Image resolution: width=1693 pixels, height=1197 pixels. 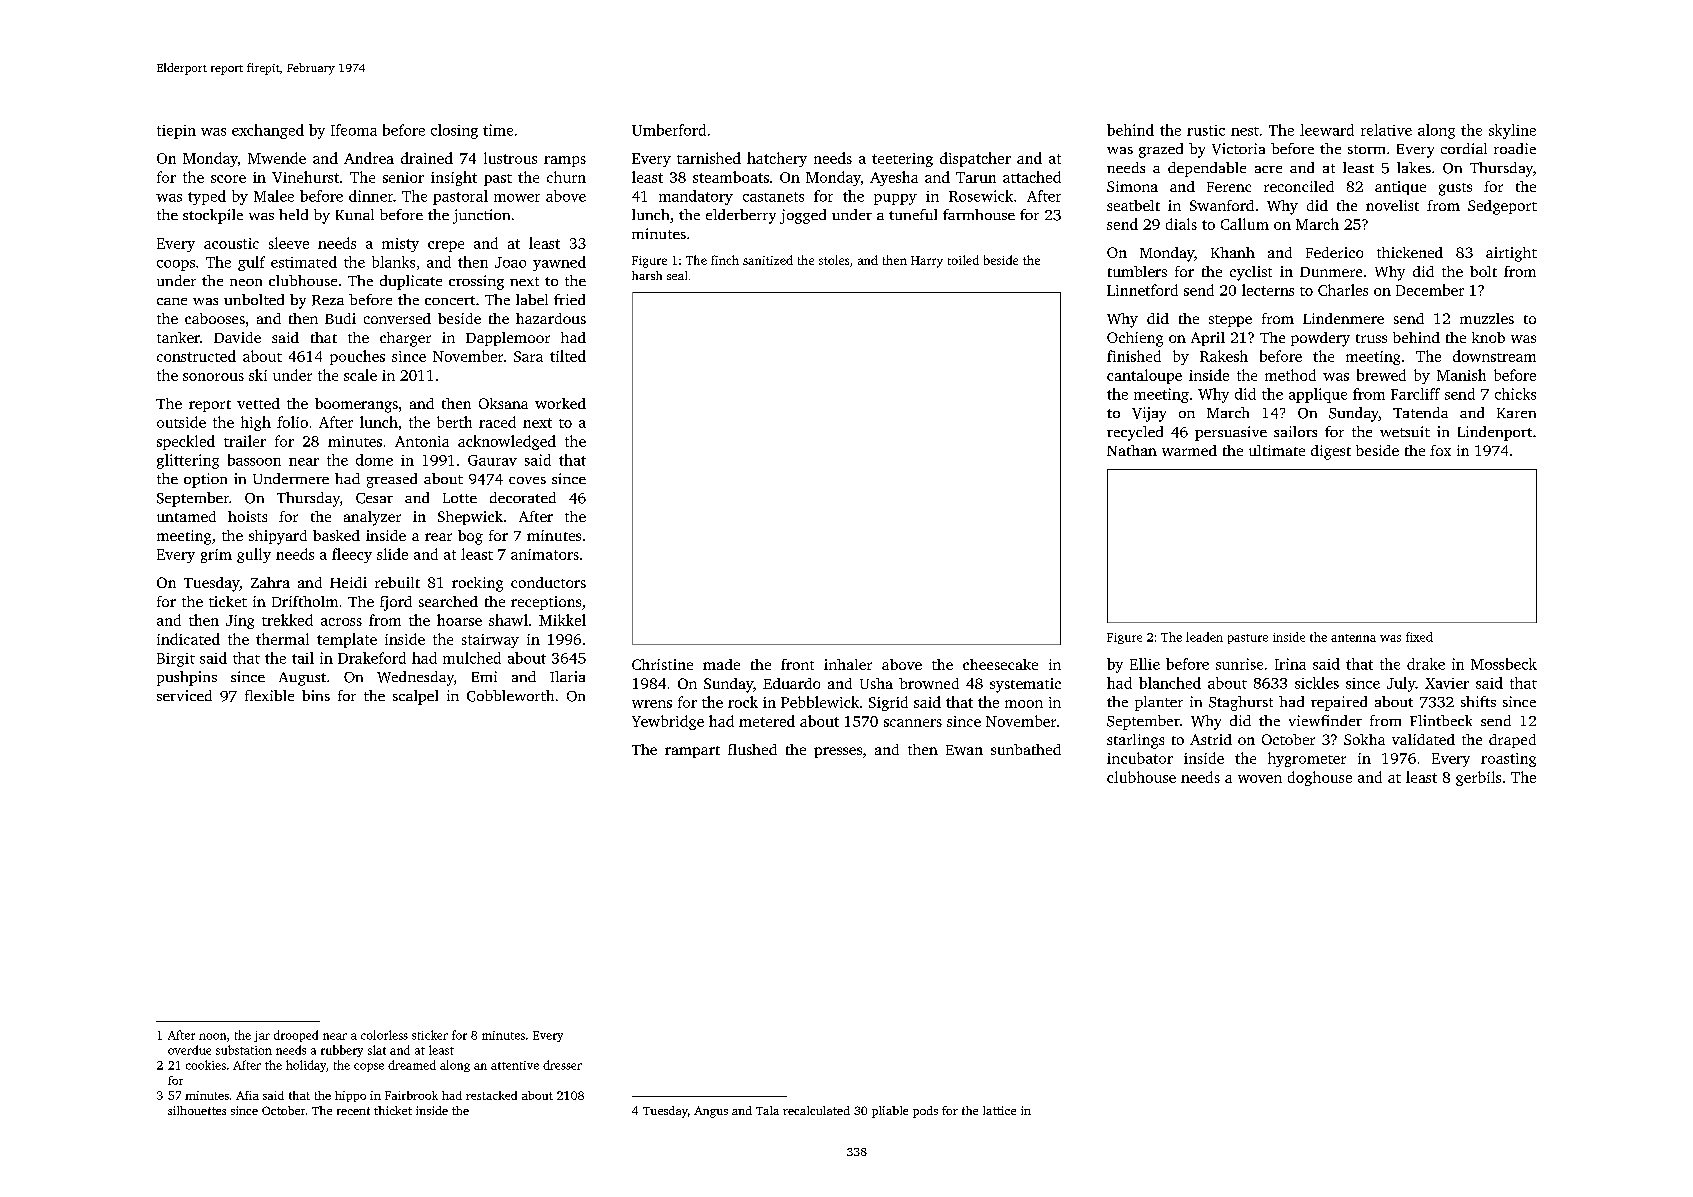 What do you see at coordinates (1440, 450) in the image?
I see `fox` at bounding box center [1440, 450].
